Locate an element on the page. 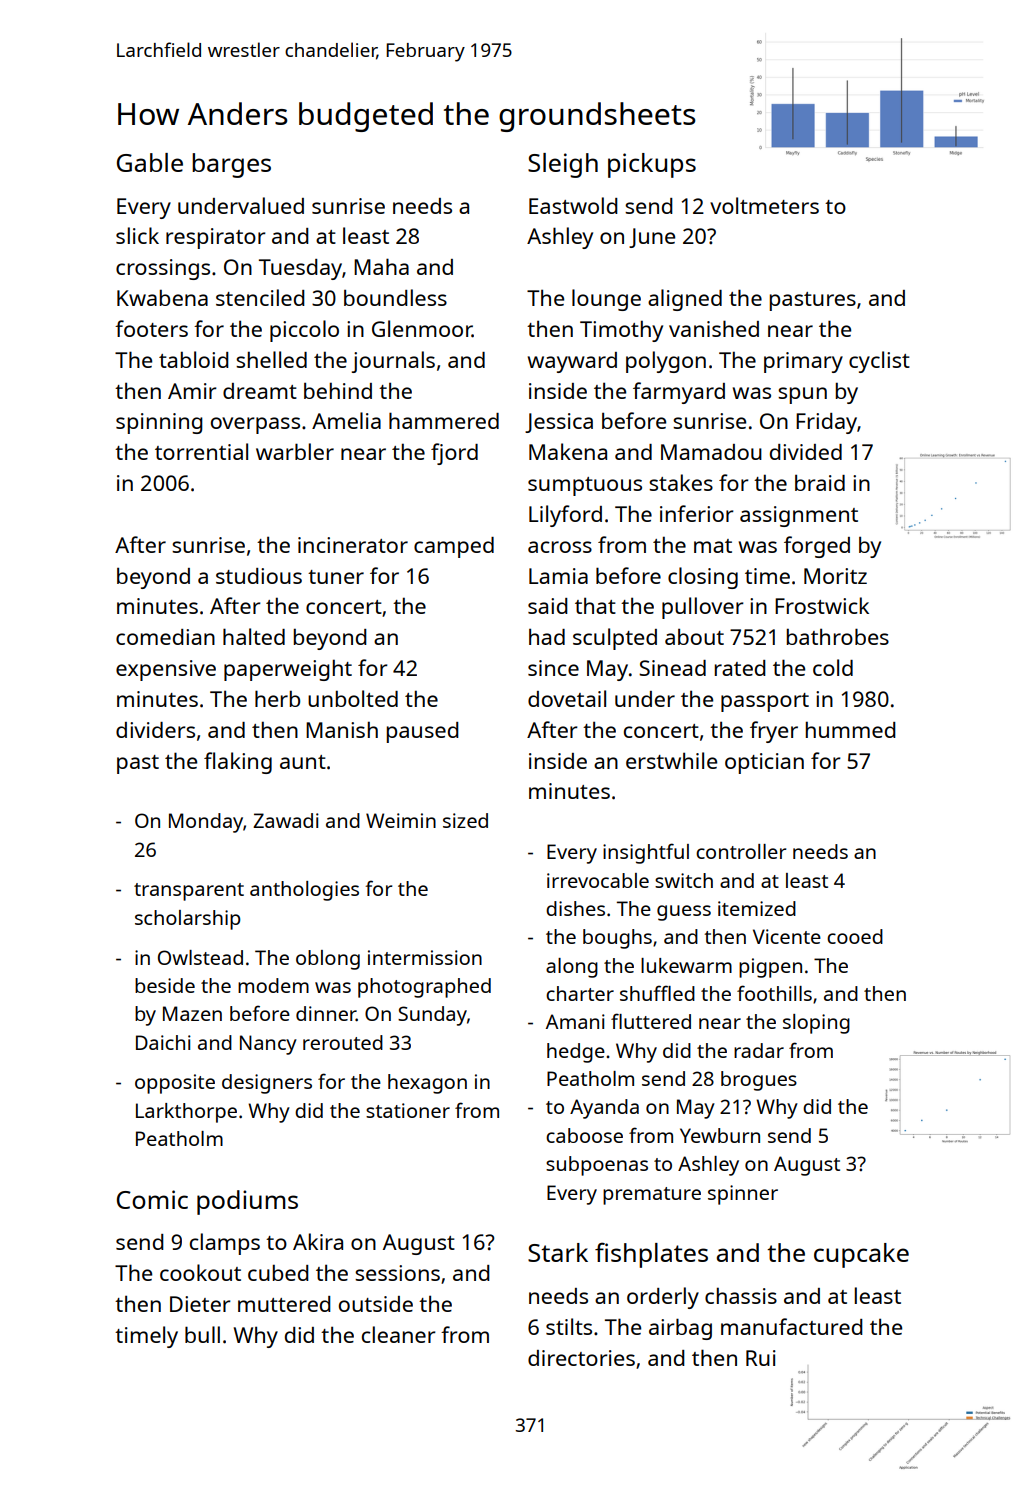 The height and width of the document is (1492, 1030). primary is located at coordinates (803, 362).
